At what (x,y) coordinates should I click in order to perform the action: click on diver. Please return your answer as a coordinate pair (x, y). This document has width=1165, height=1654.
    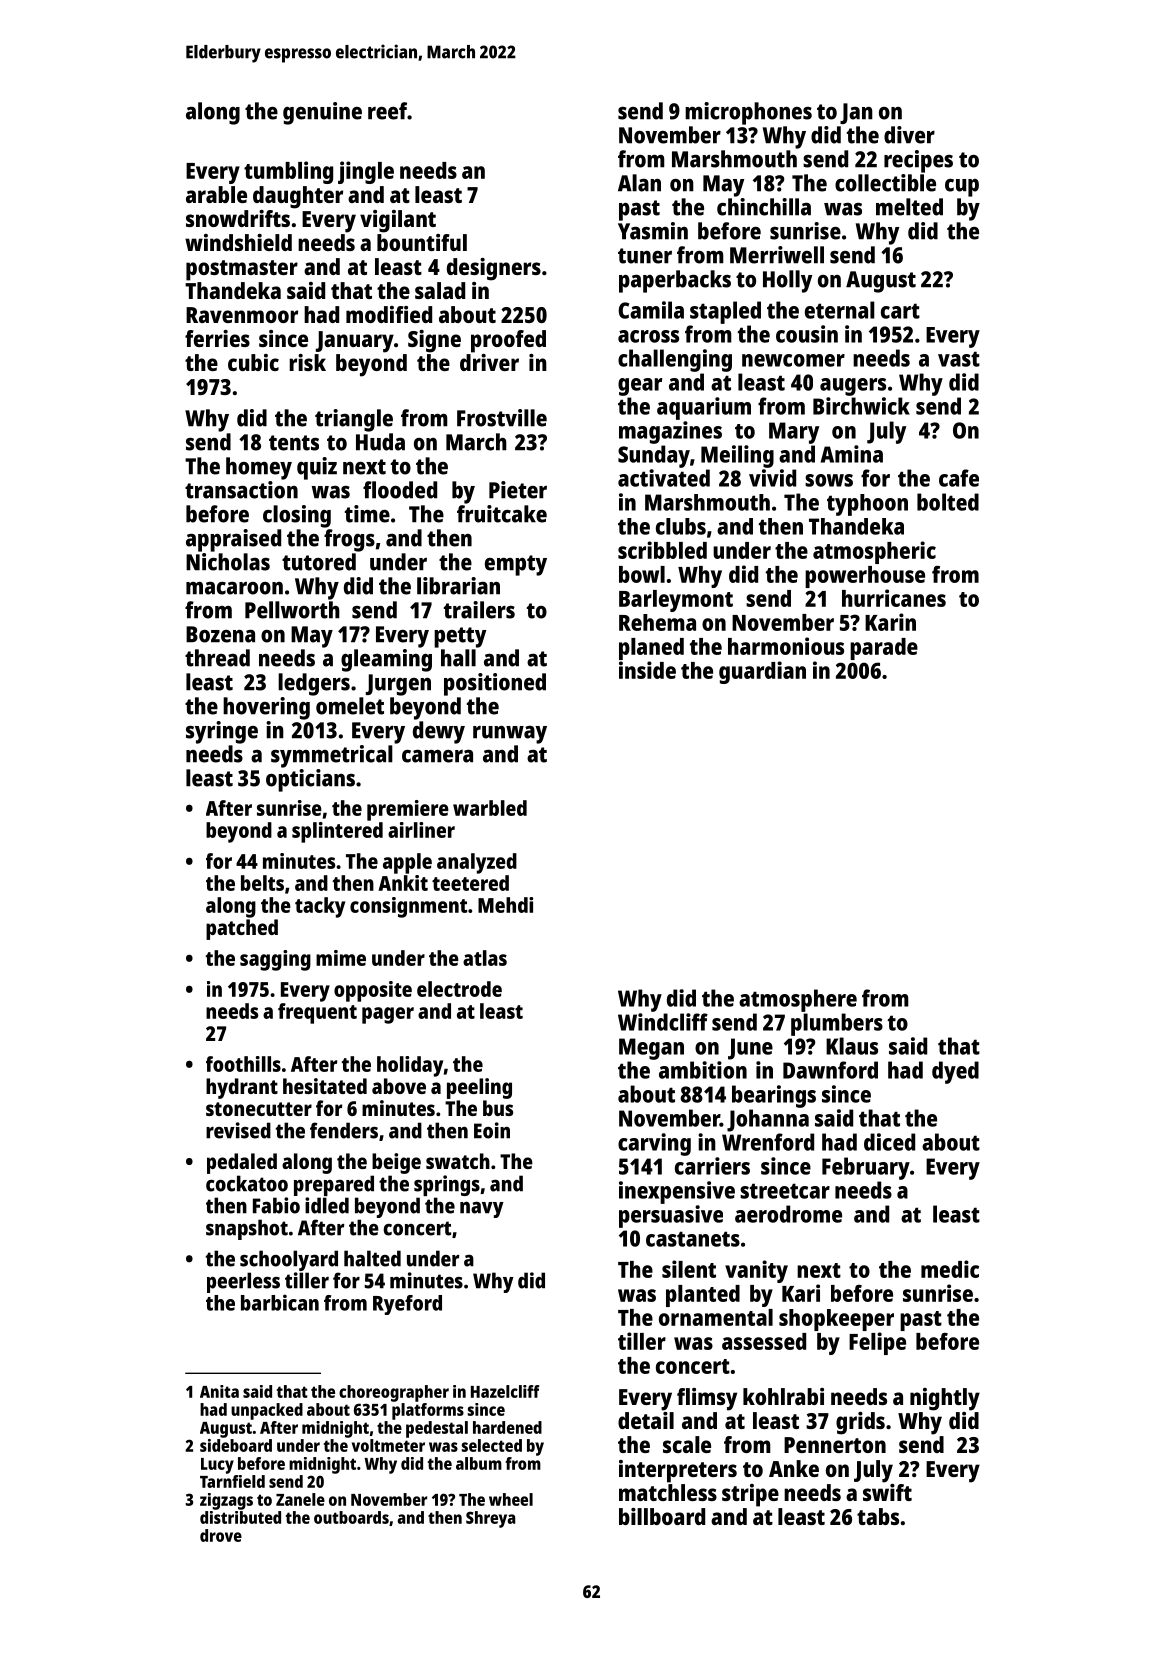
    Looking at the image, I should click on (909, 135).
